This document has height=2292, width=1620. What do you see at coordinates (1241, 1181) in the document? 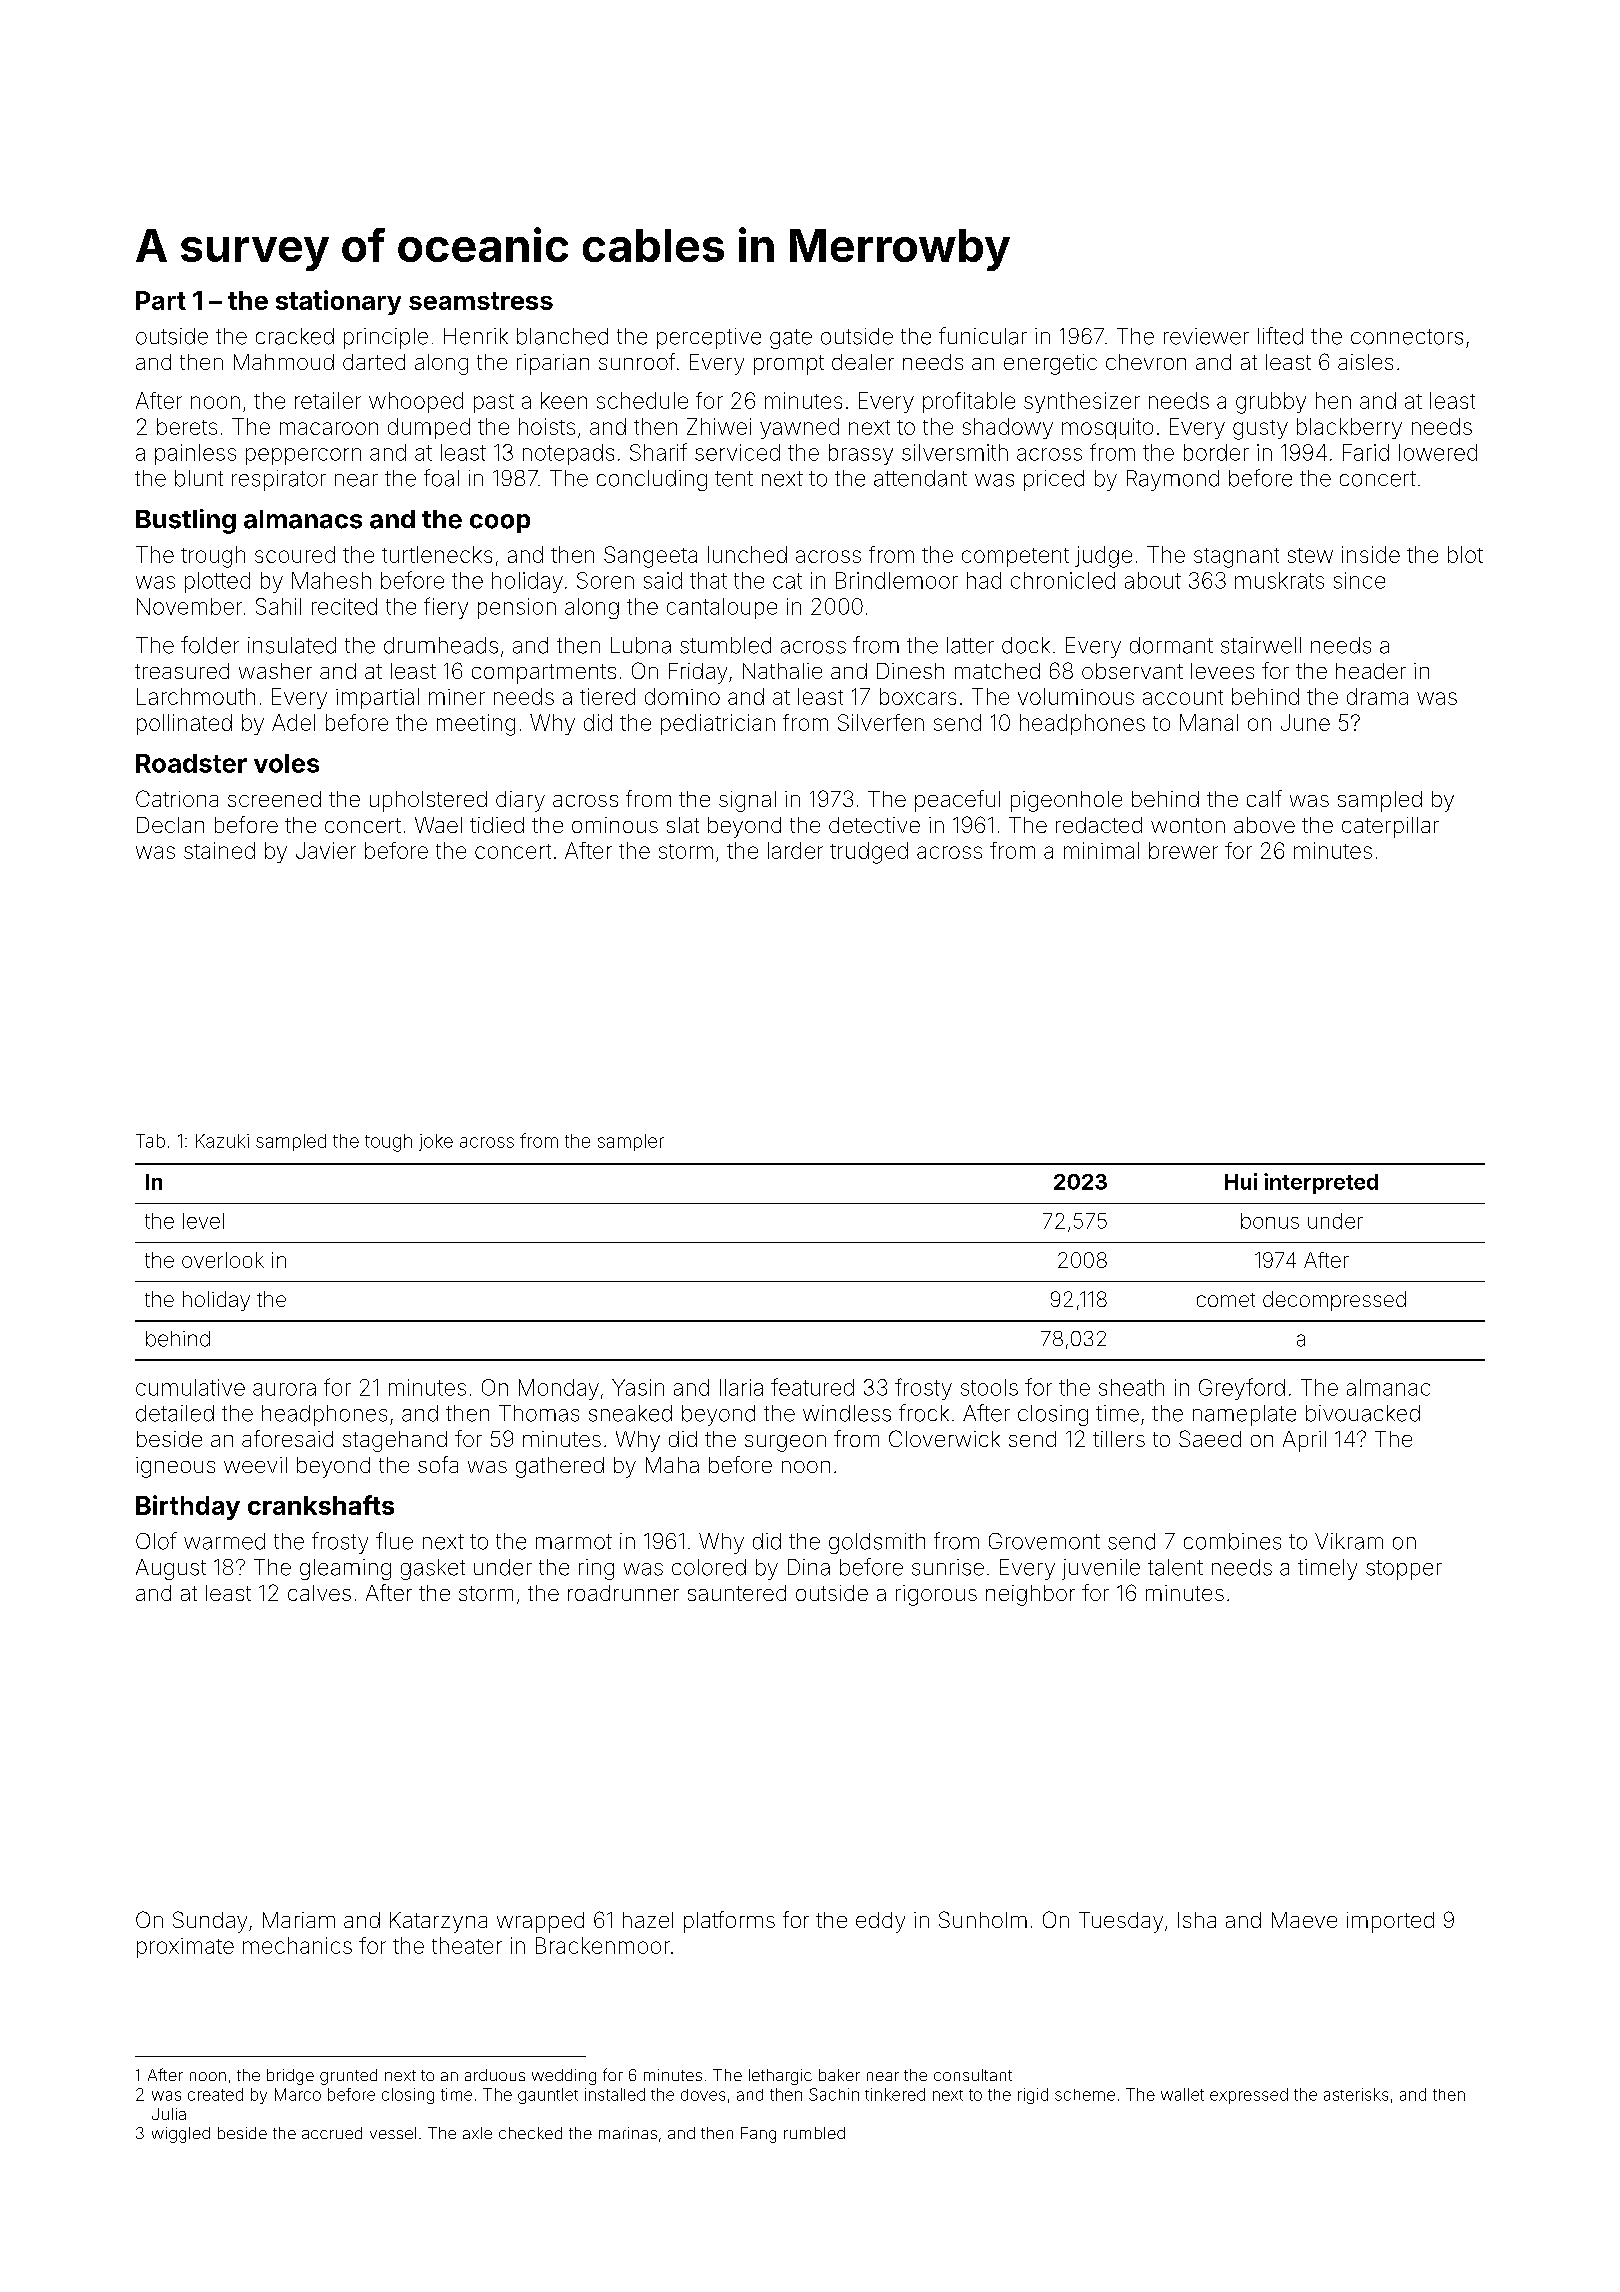
I see `Hui` at bounding box center [1241, 1181].
